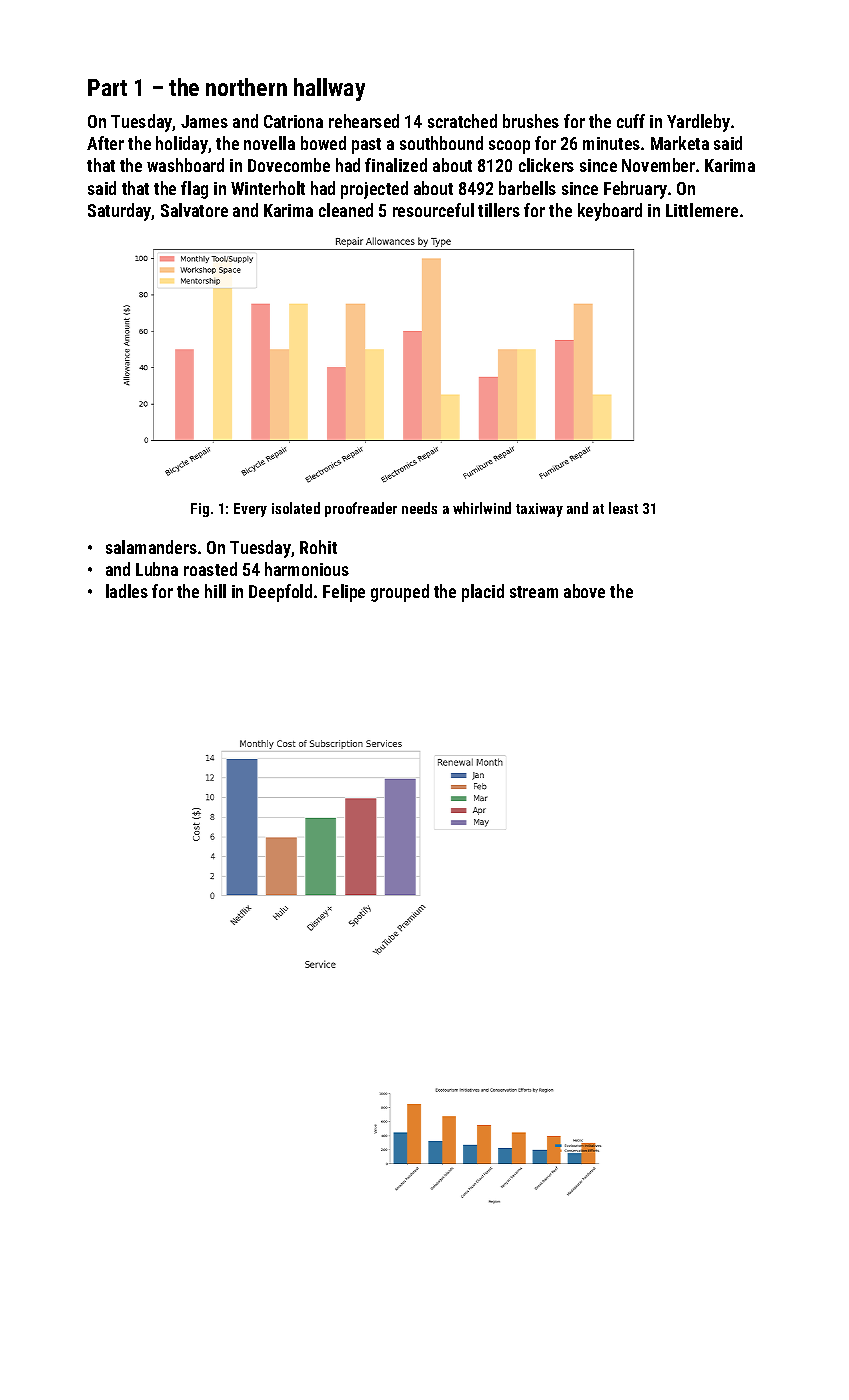 This page has width=849, height=1400. What do you see at coordinates (346, 210) in the page?
I see `cleaned` at bounding box center [346, 210].
